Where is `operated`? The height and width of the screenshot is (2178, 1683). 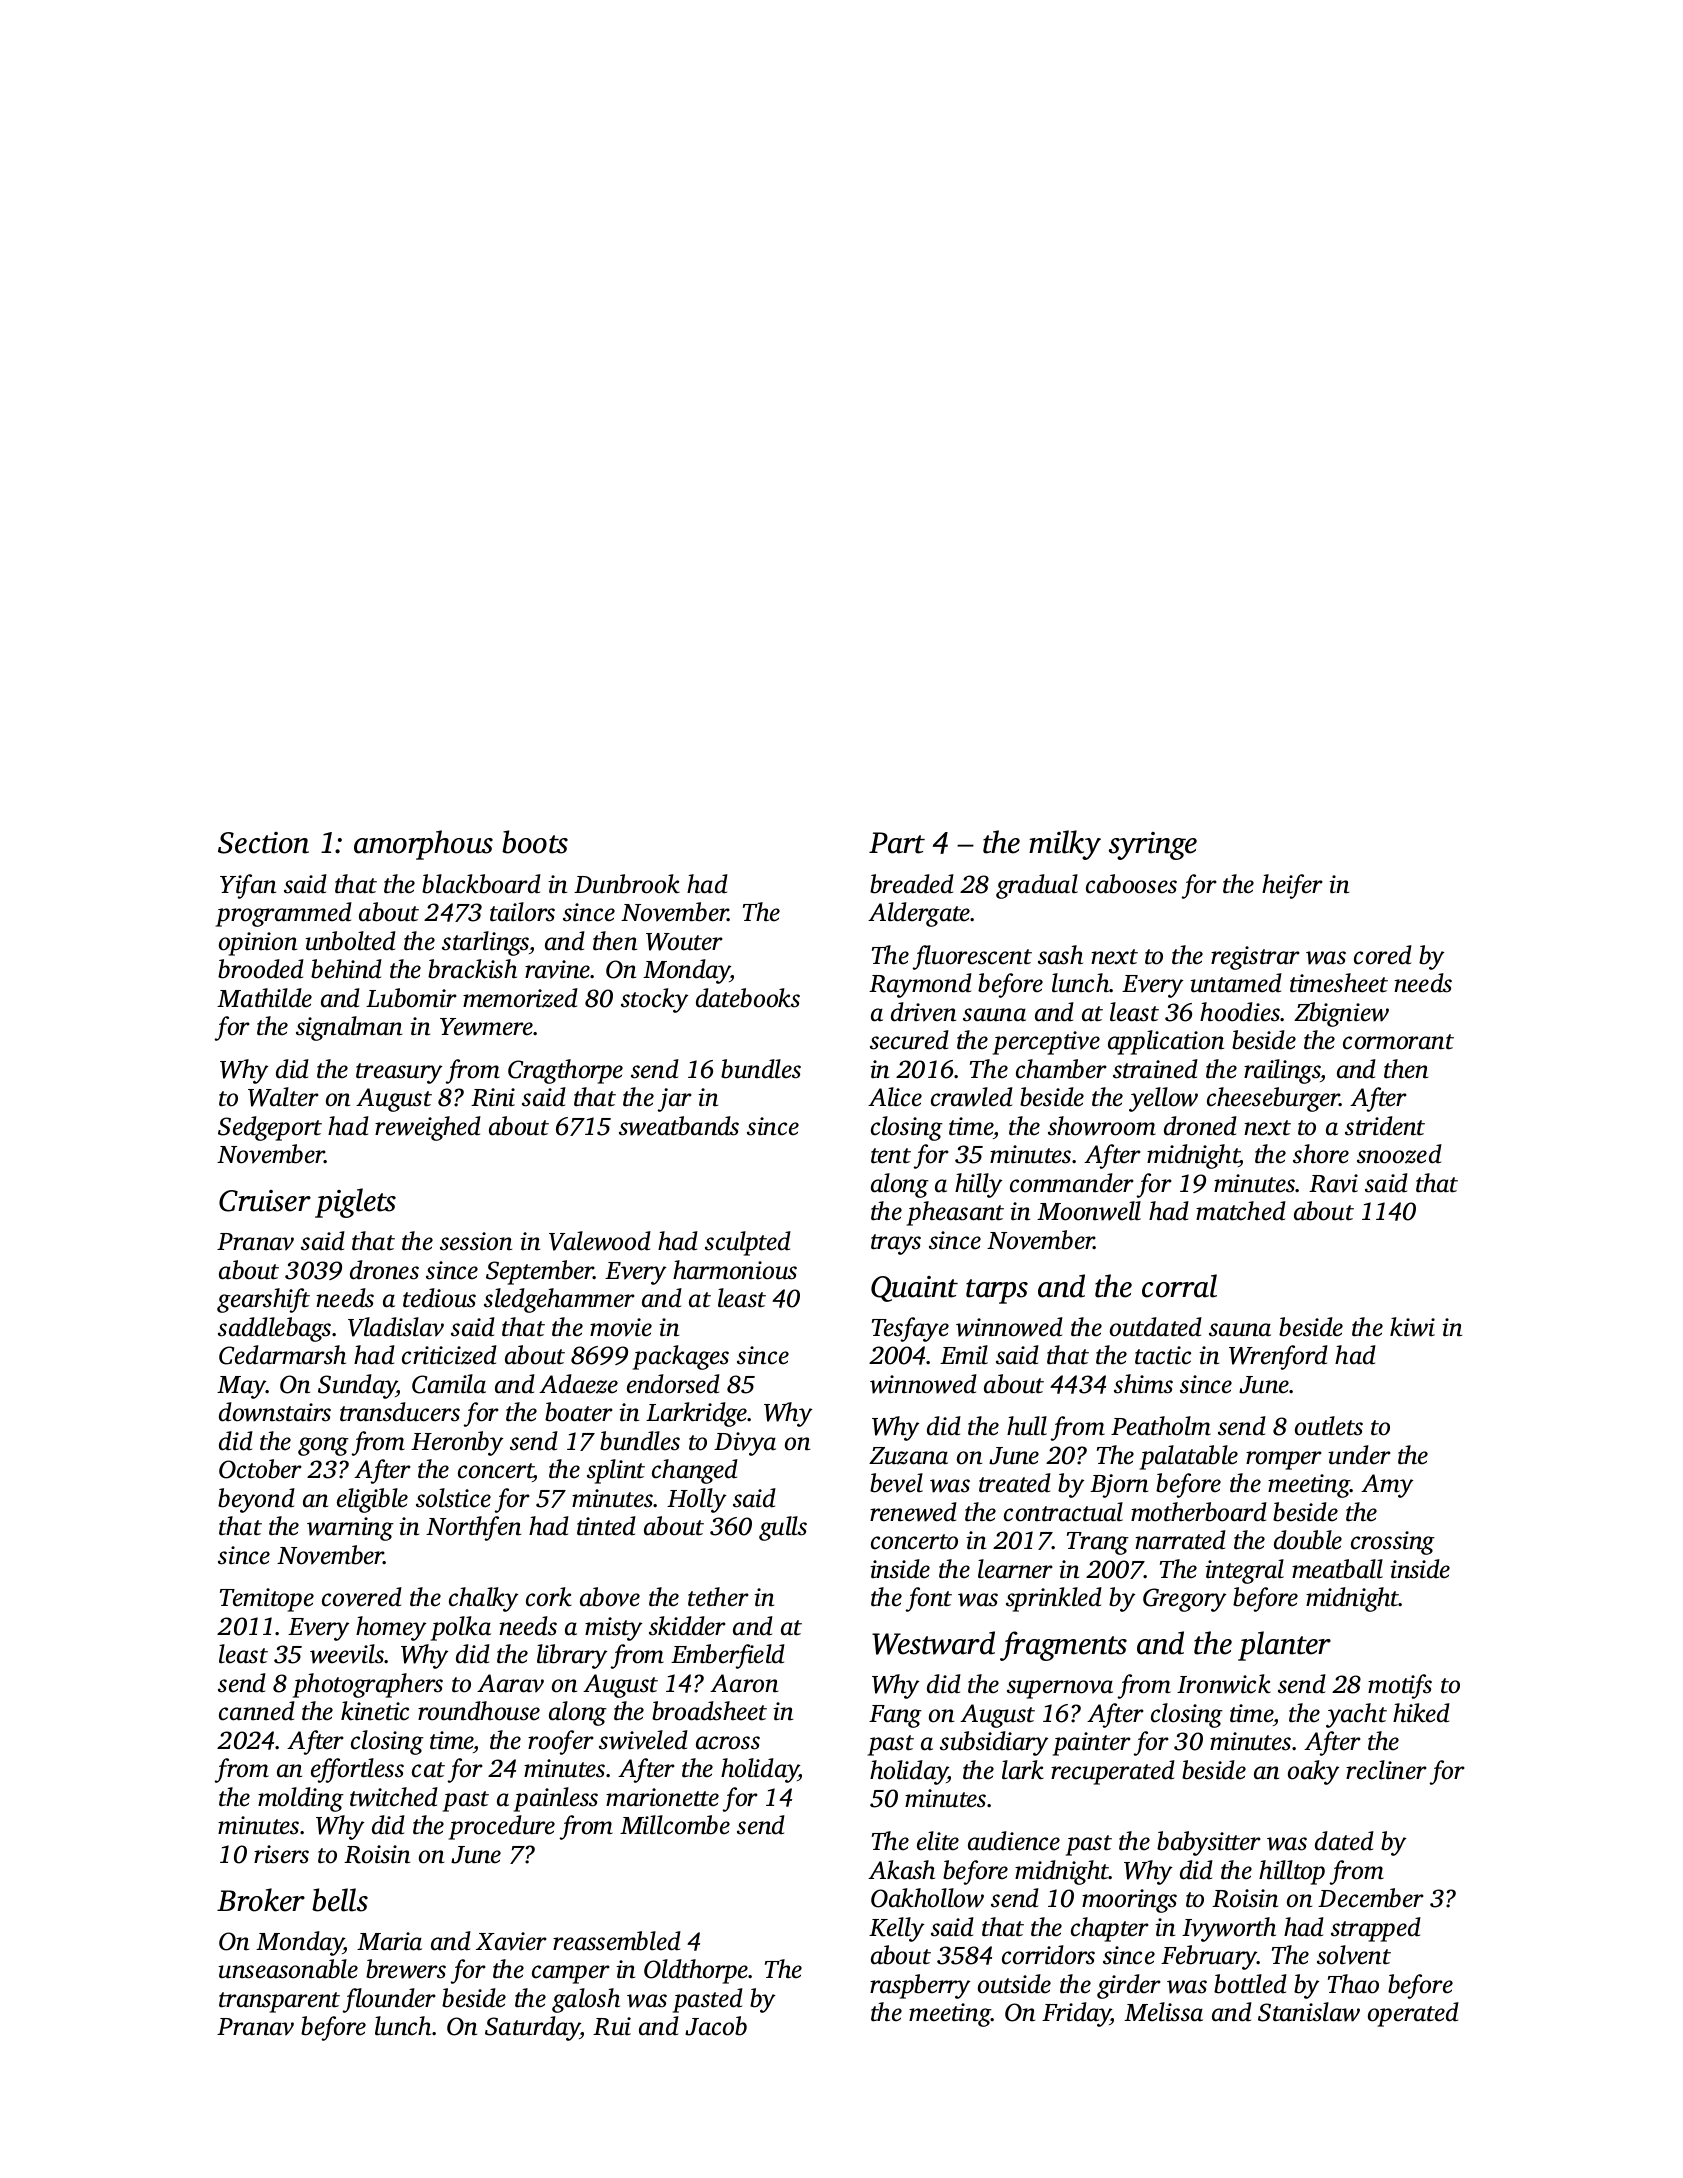
operated is located at coordinates (1413, 2014).
